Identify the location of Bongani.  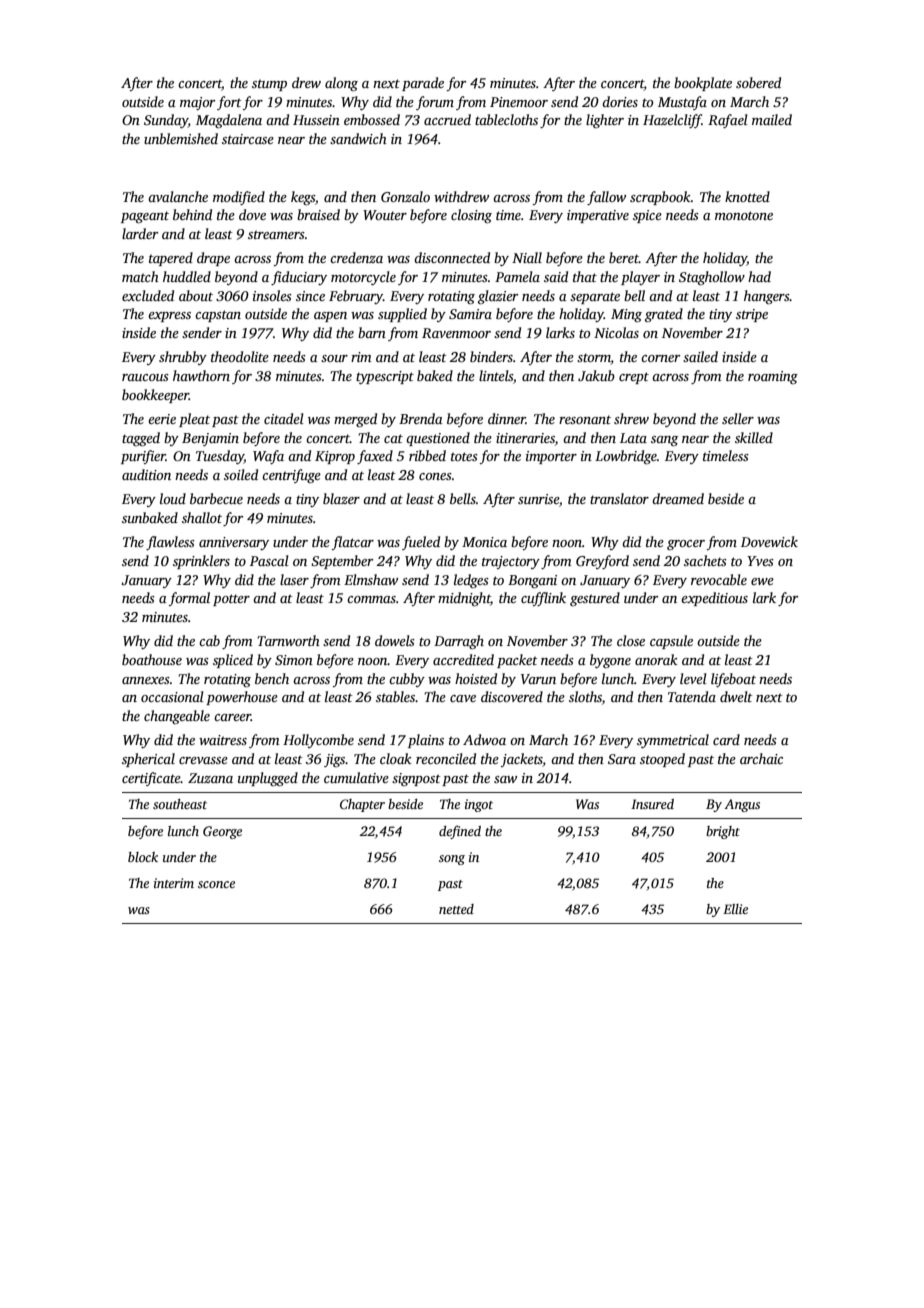
(532, 581).
